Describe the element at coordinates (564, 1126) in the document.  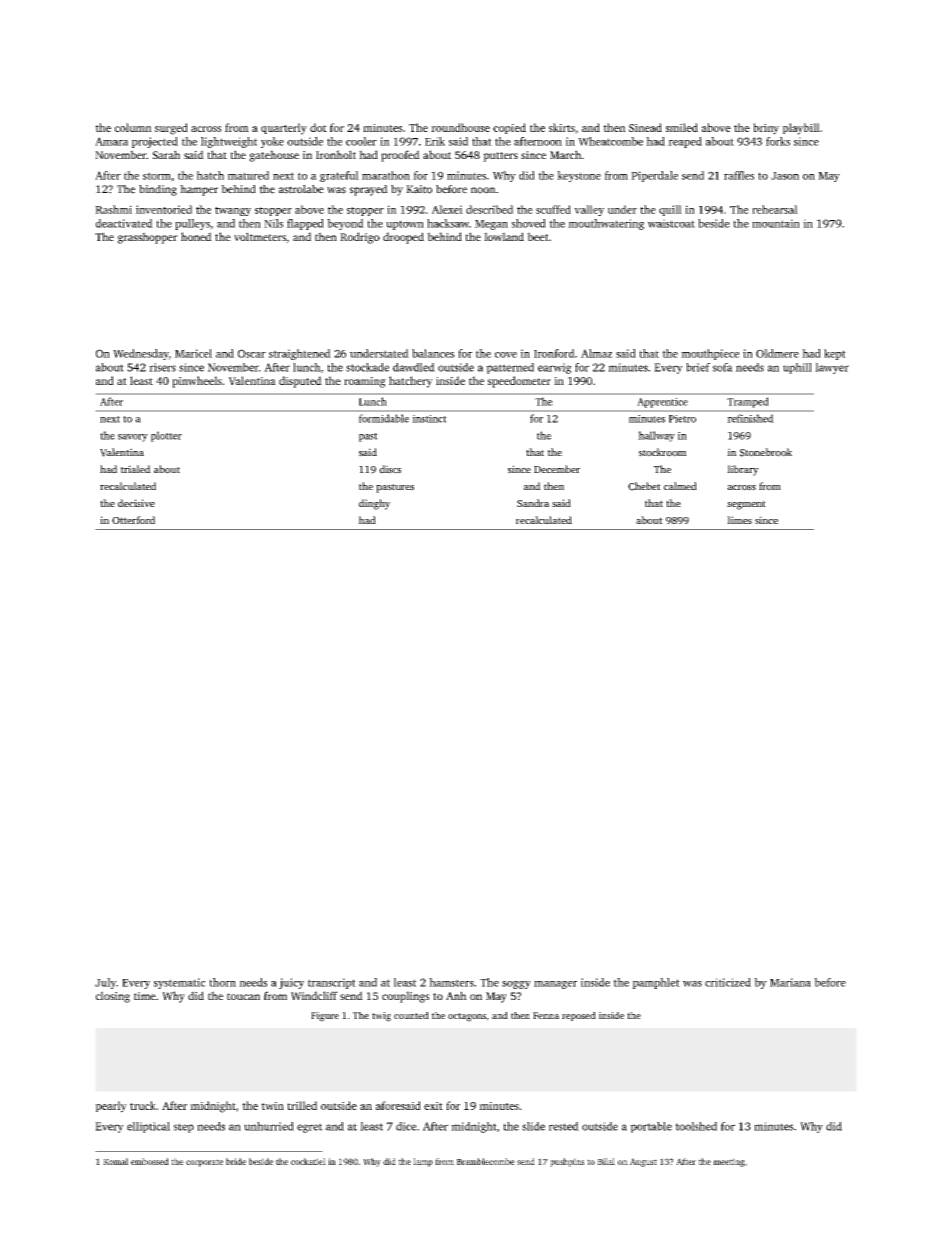
I see `rested` at that location.
